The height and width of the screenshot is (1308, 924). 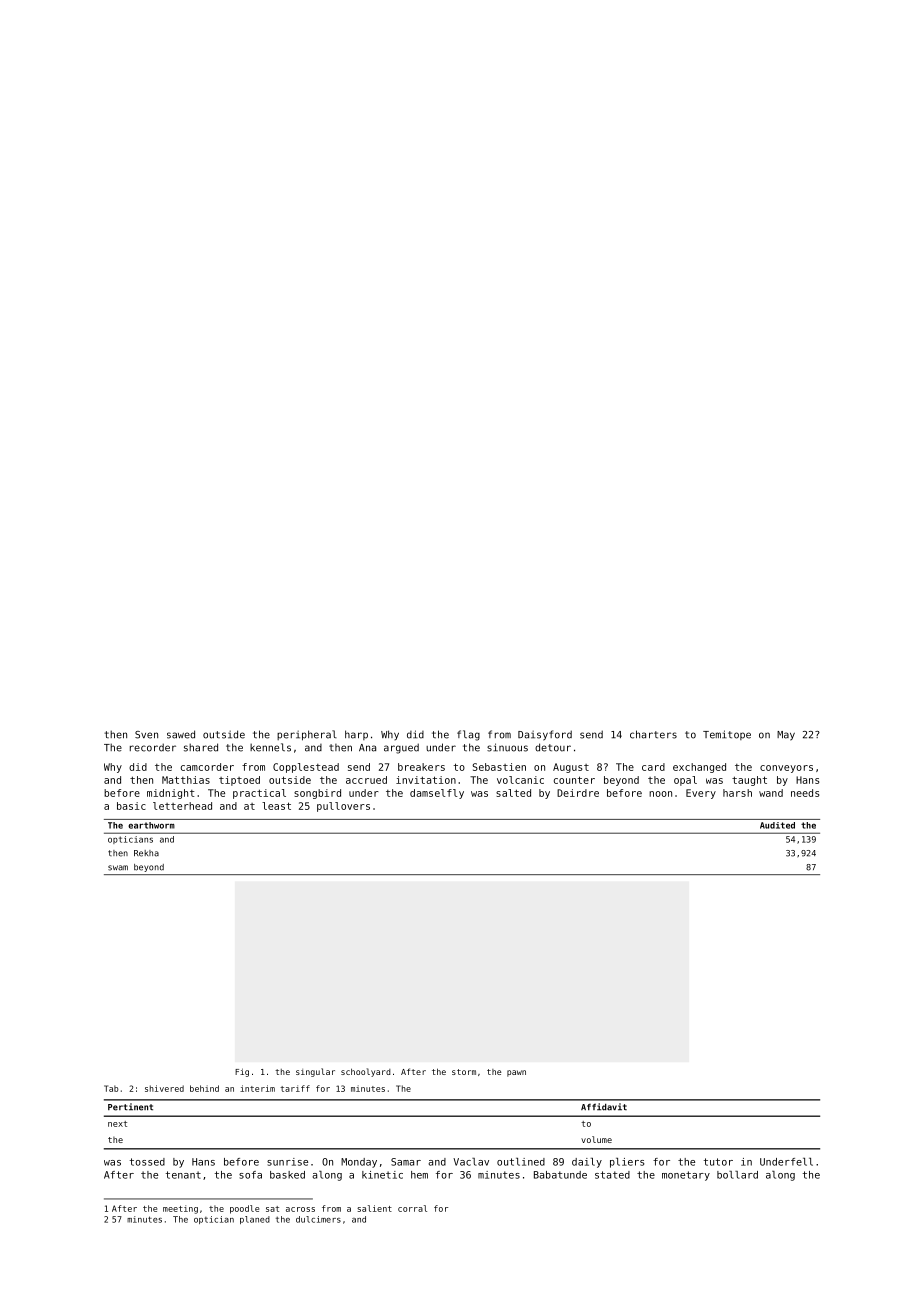 I want to click on Matthias, so click(x=186, y=780).
